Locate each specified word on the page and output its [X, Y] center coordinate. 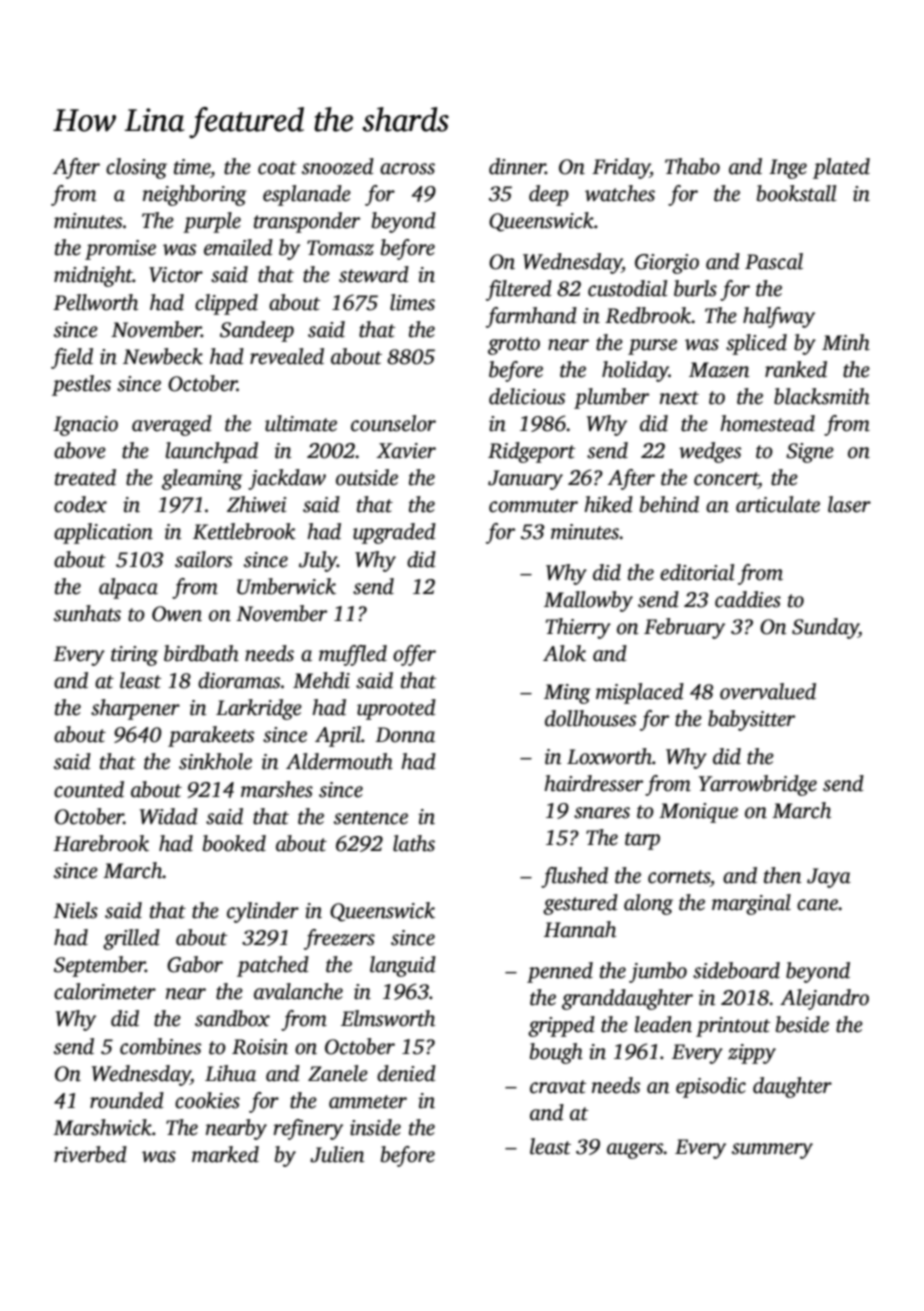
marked [225, 1154]
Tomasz [340, 248]
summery [772, 1151]
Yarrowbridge [758, 785]
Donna [405, 735]
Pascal [774, 261]
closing [136, 168]
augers [635, 1151]
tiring [134, 656]
